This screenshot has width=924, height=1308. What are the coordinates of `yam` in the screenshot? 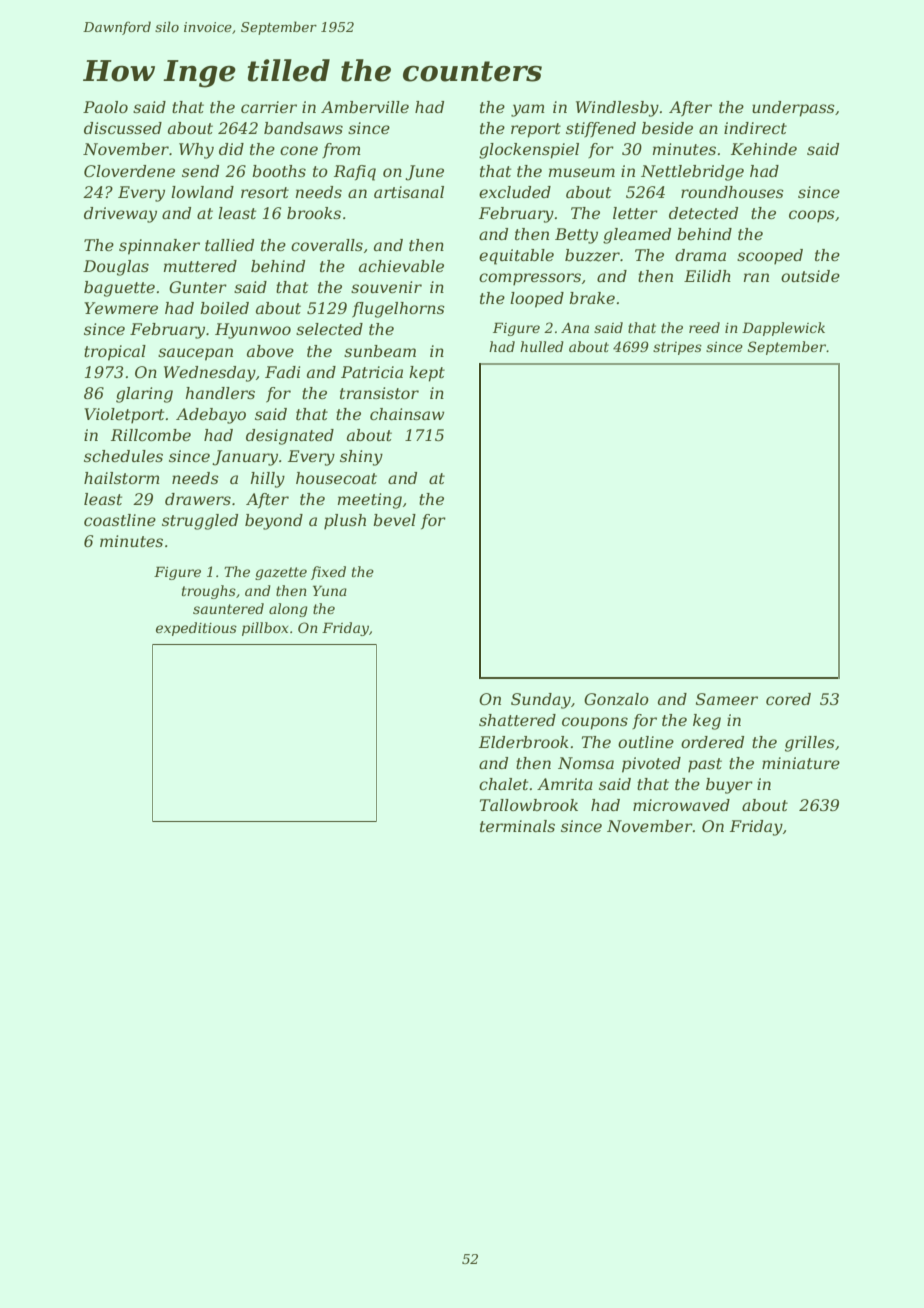 It's located at (528, 110).
